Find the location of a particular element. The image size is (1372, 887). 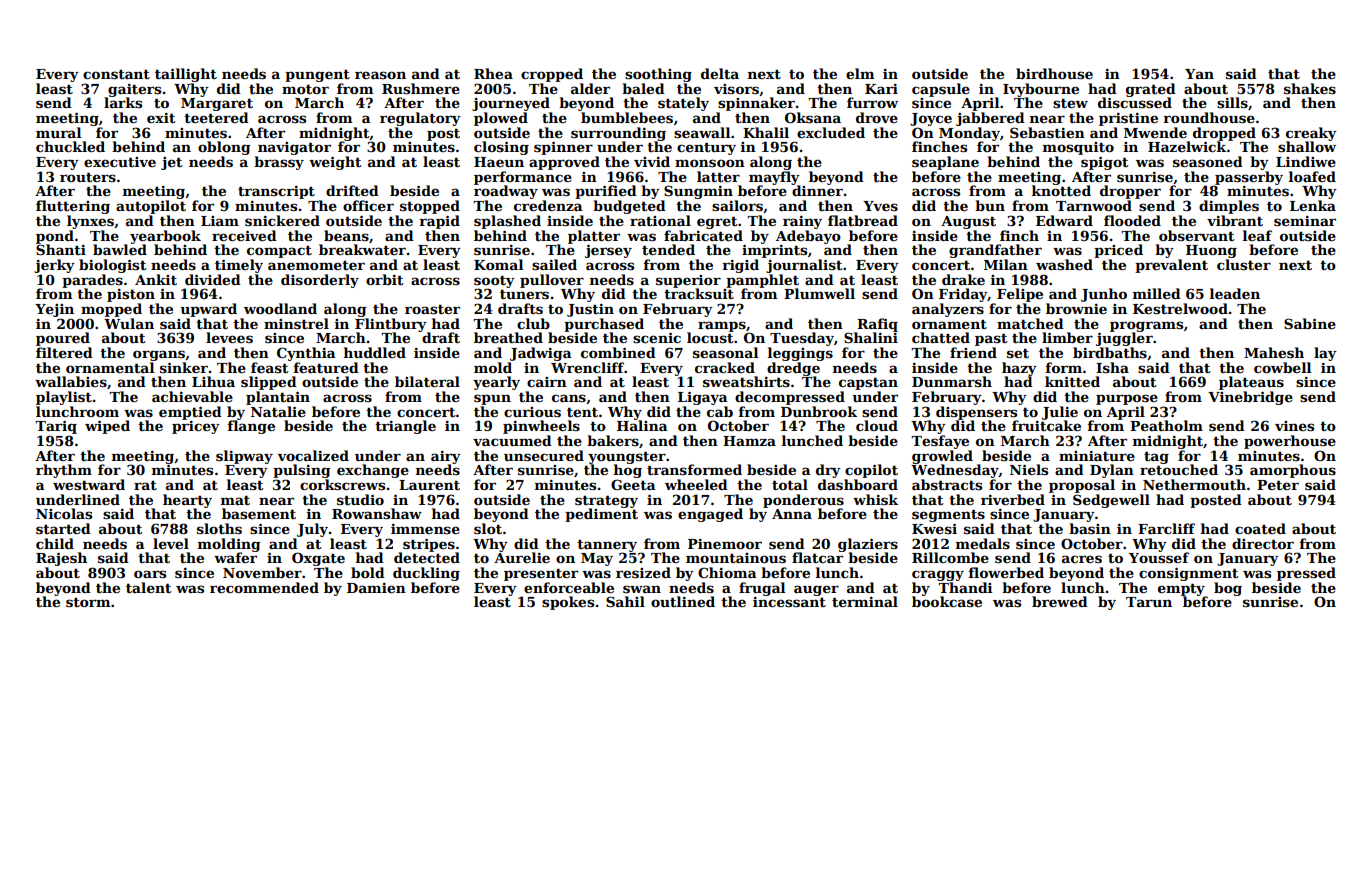

abstracts is located at coordinates (947, 484).
